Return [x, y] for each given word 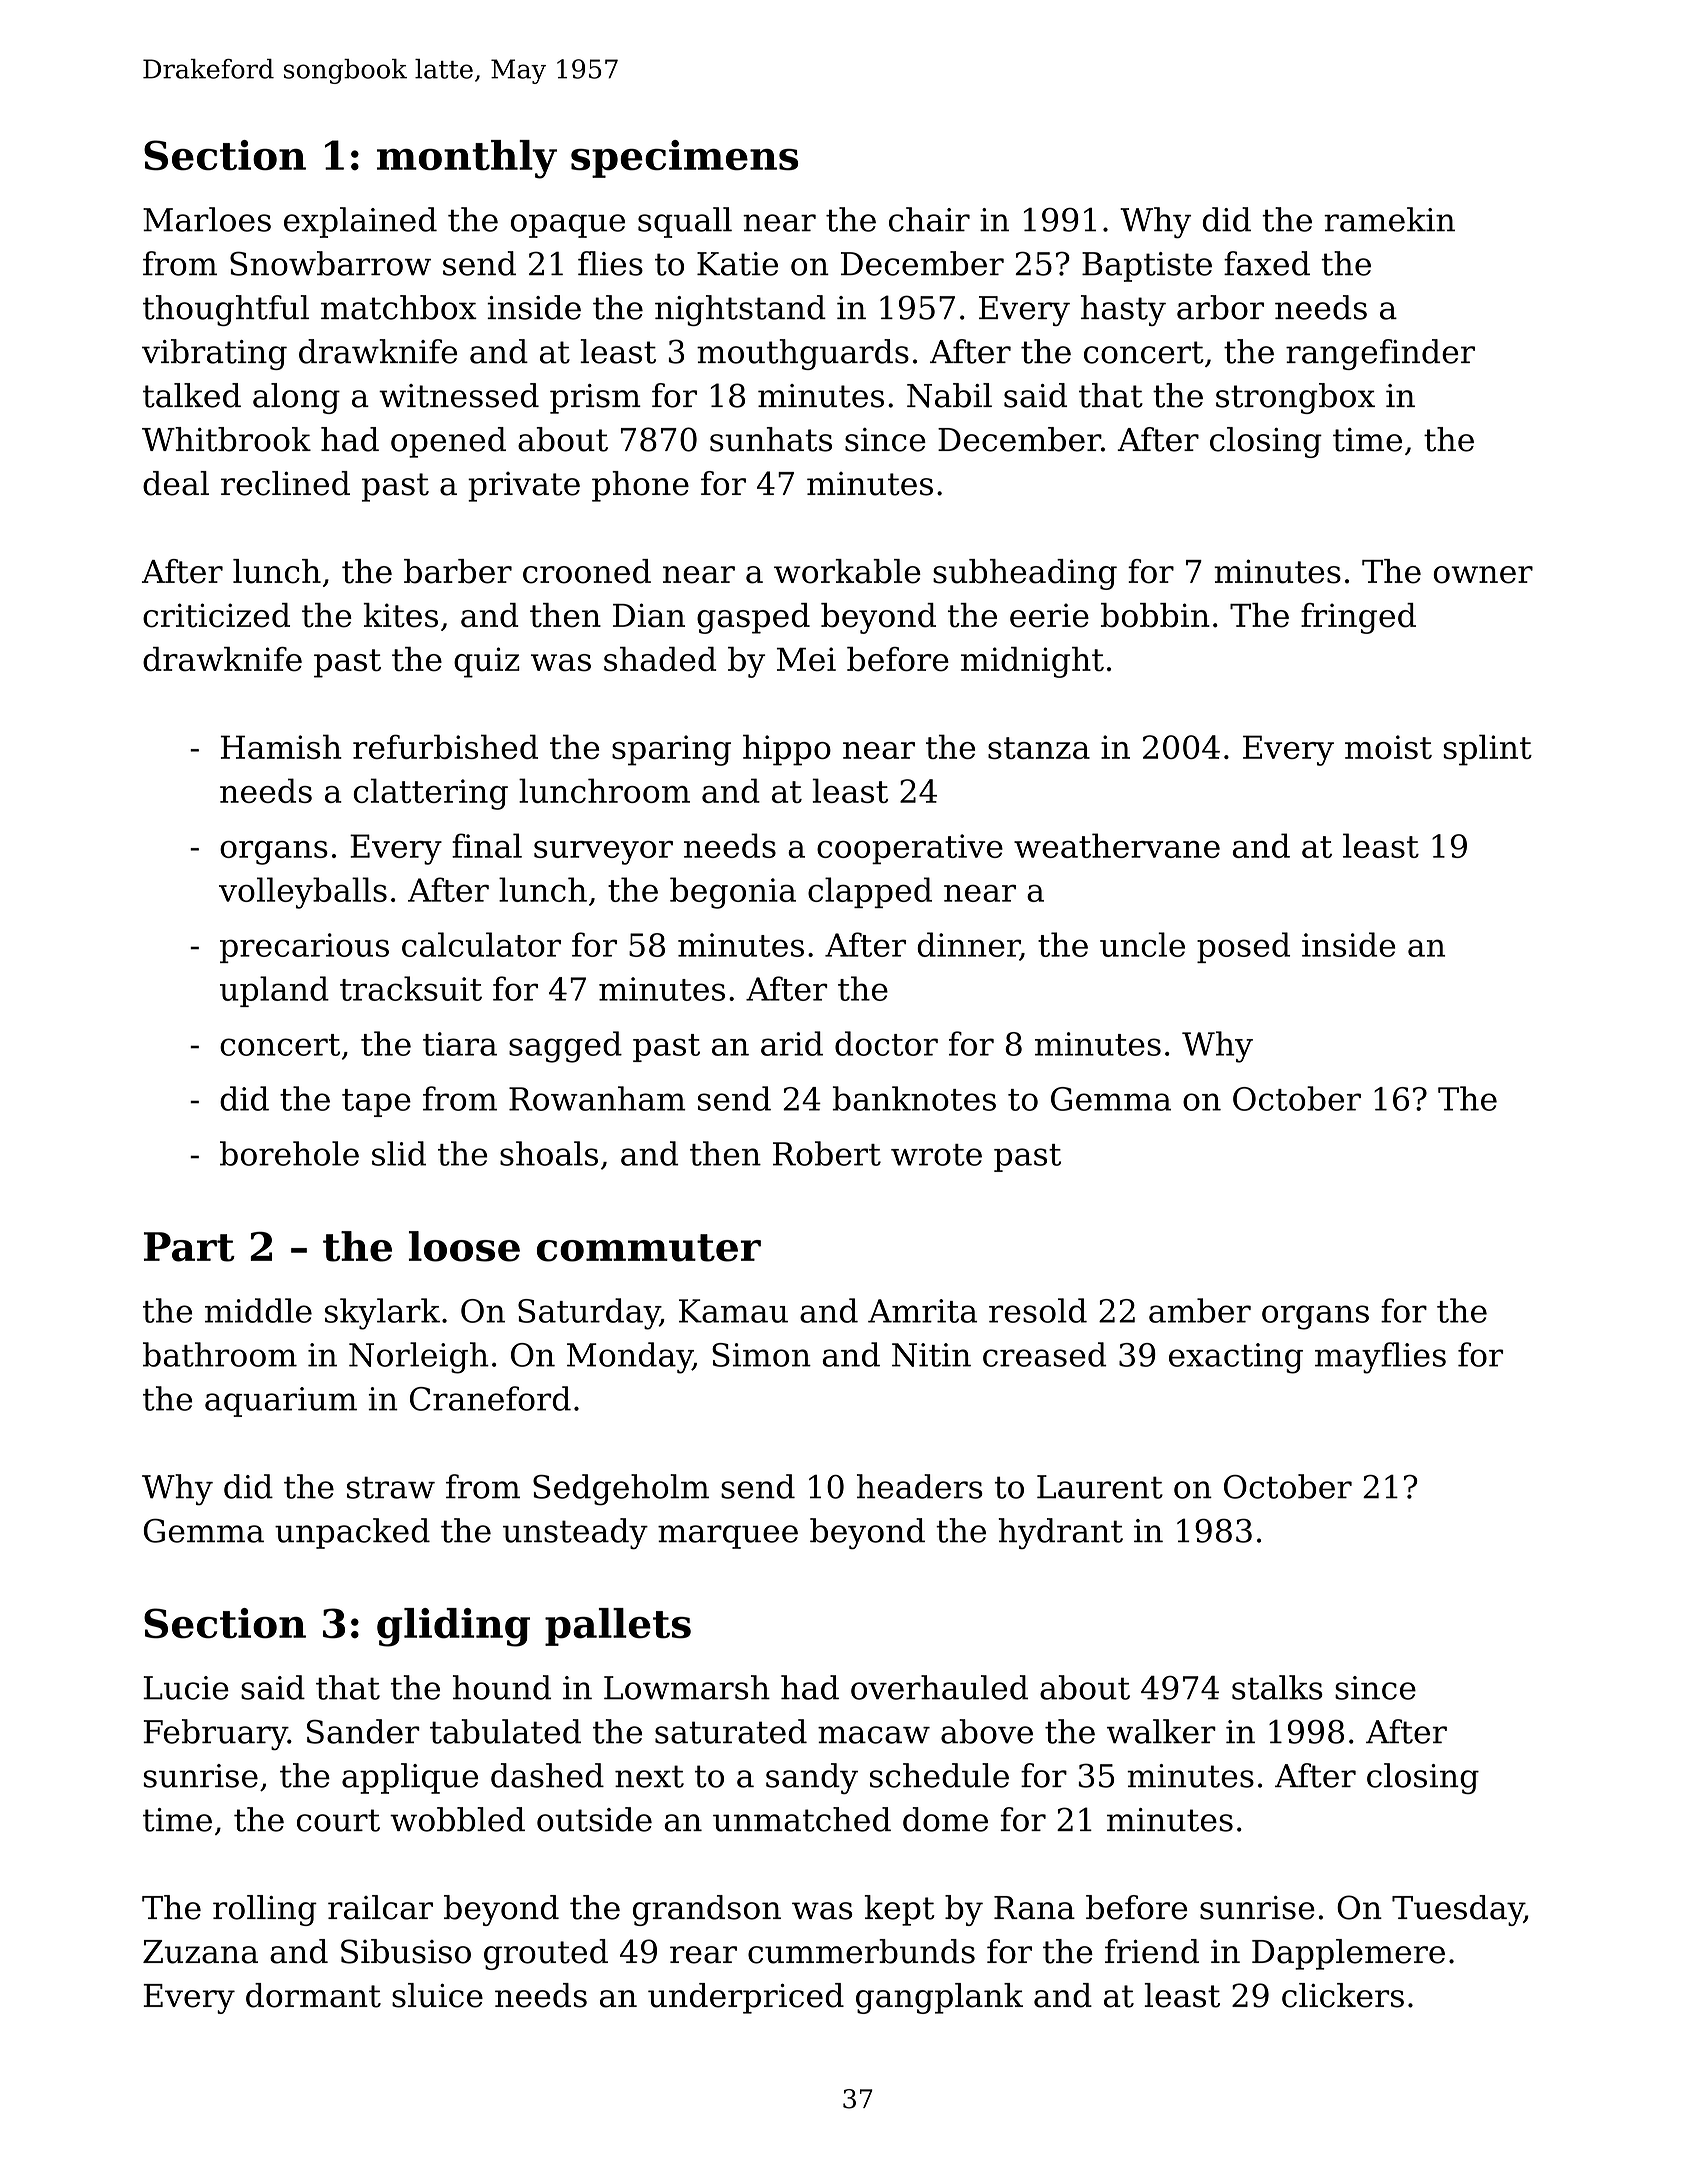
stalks [1277, 1687]
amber [1200, 1310]
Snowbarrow [330, 263]
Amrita [922, 1311]
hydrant [1061, 1533]
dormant [313, 1995]
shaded [660, 659]
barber [458, 571]
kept [900, 1910]
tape [376, 1103]
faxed [1267, 263]
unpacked [352, 1533]
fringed [1358, 618]
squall [685, 222]
